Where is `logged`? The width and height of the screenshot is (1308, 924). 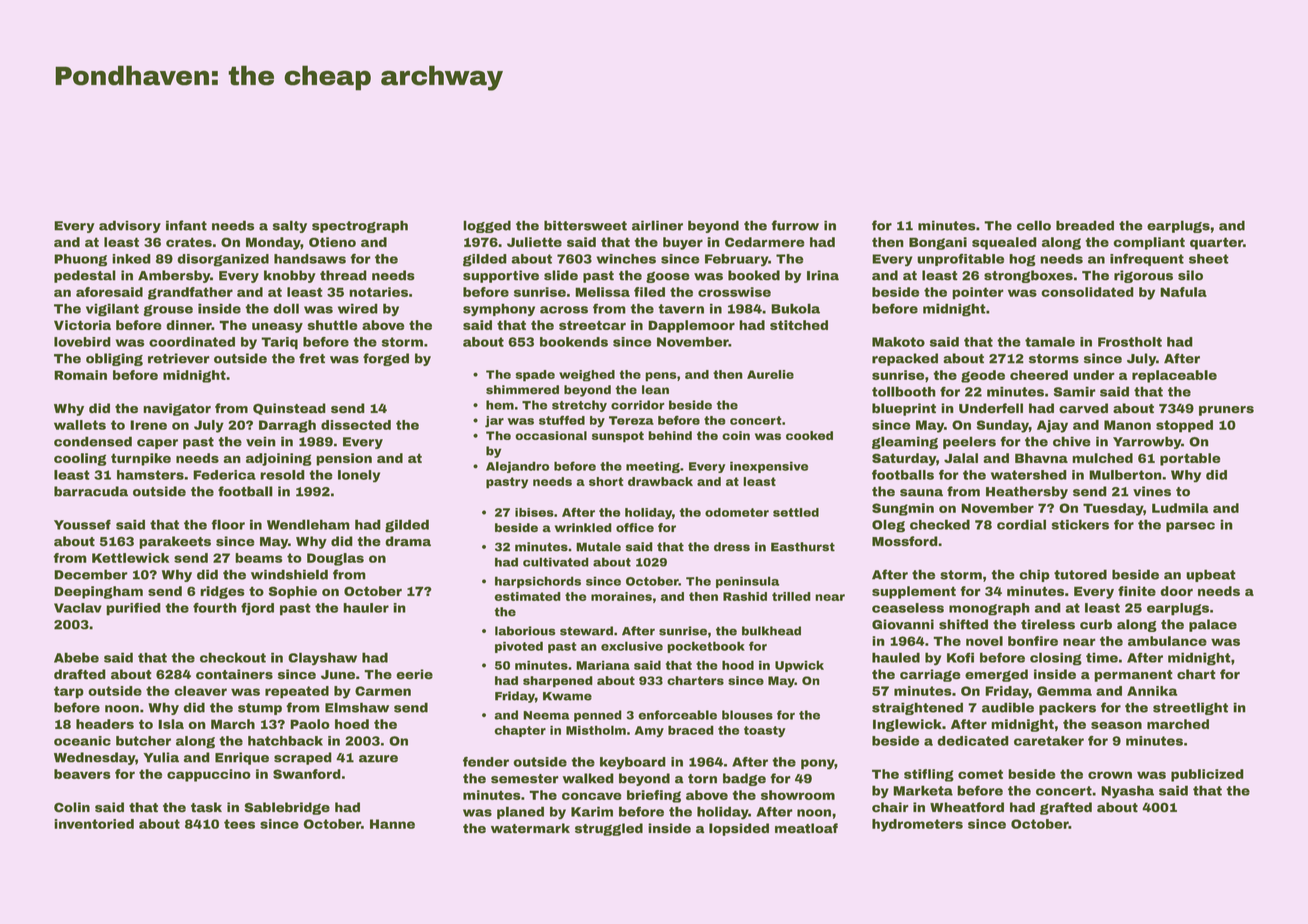
logged is located at coordinates (487, 226).
